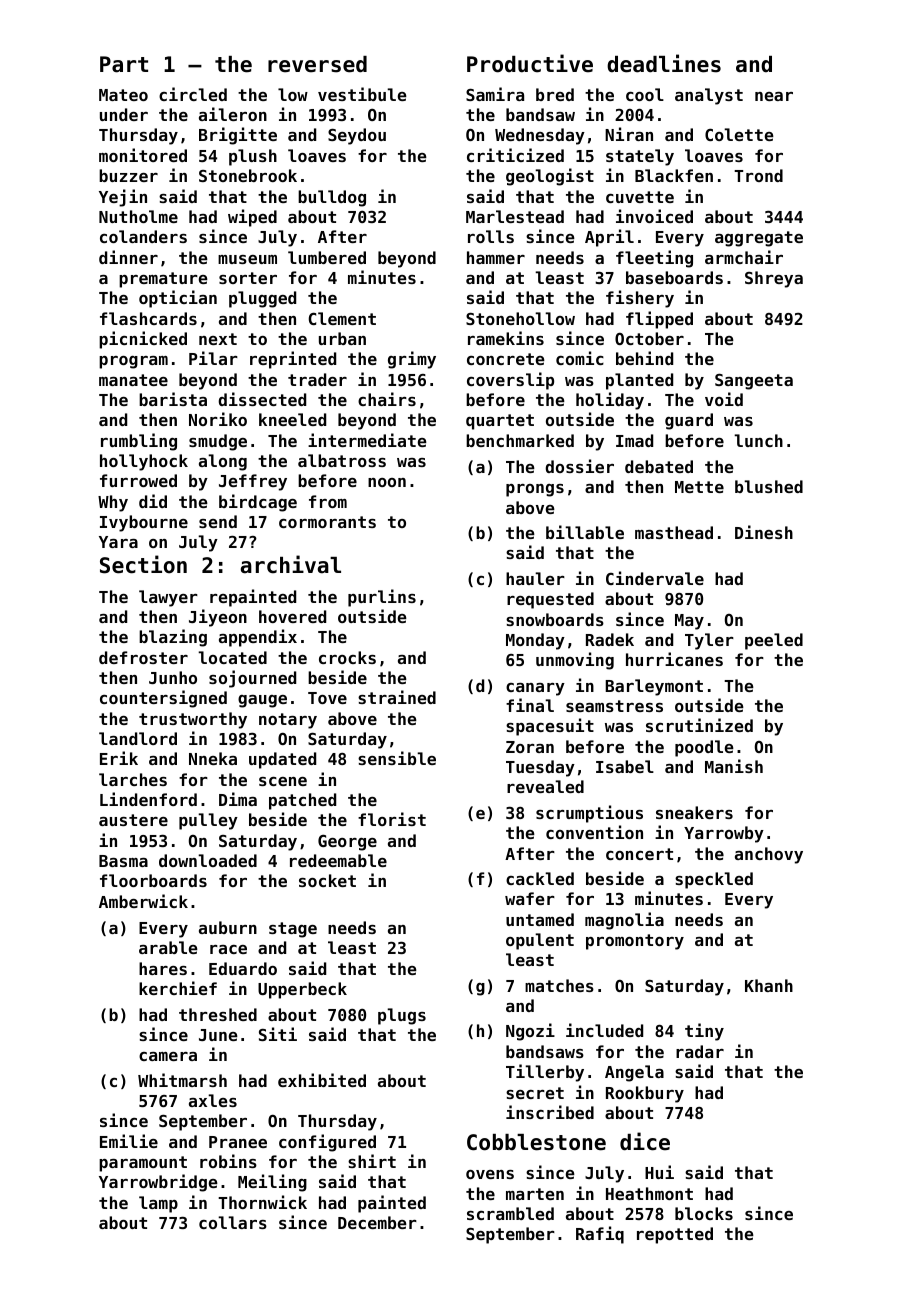 The width and height of the screenshot is (908, 1316). Describe the element at coordinates (158, 1204) in the screenshot. I see `lamp` at that location.
